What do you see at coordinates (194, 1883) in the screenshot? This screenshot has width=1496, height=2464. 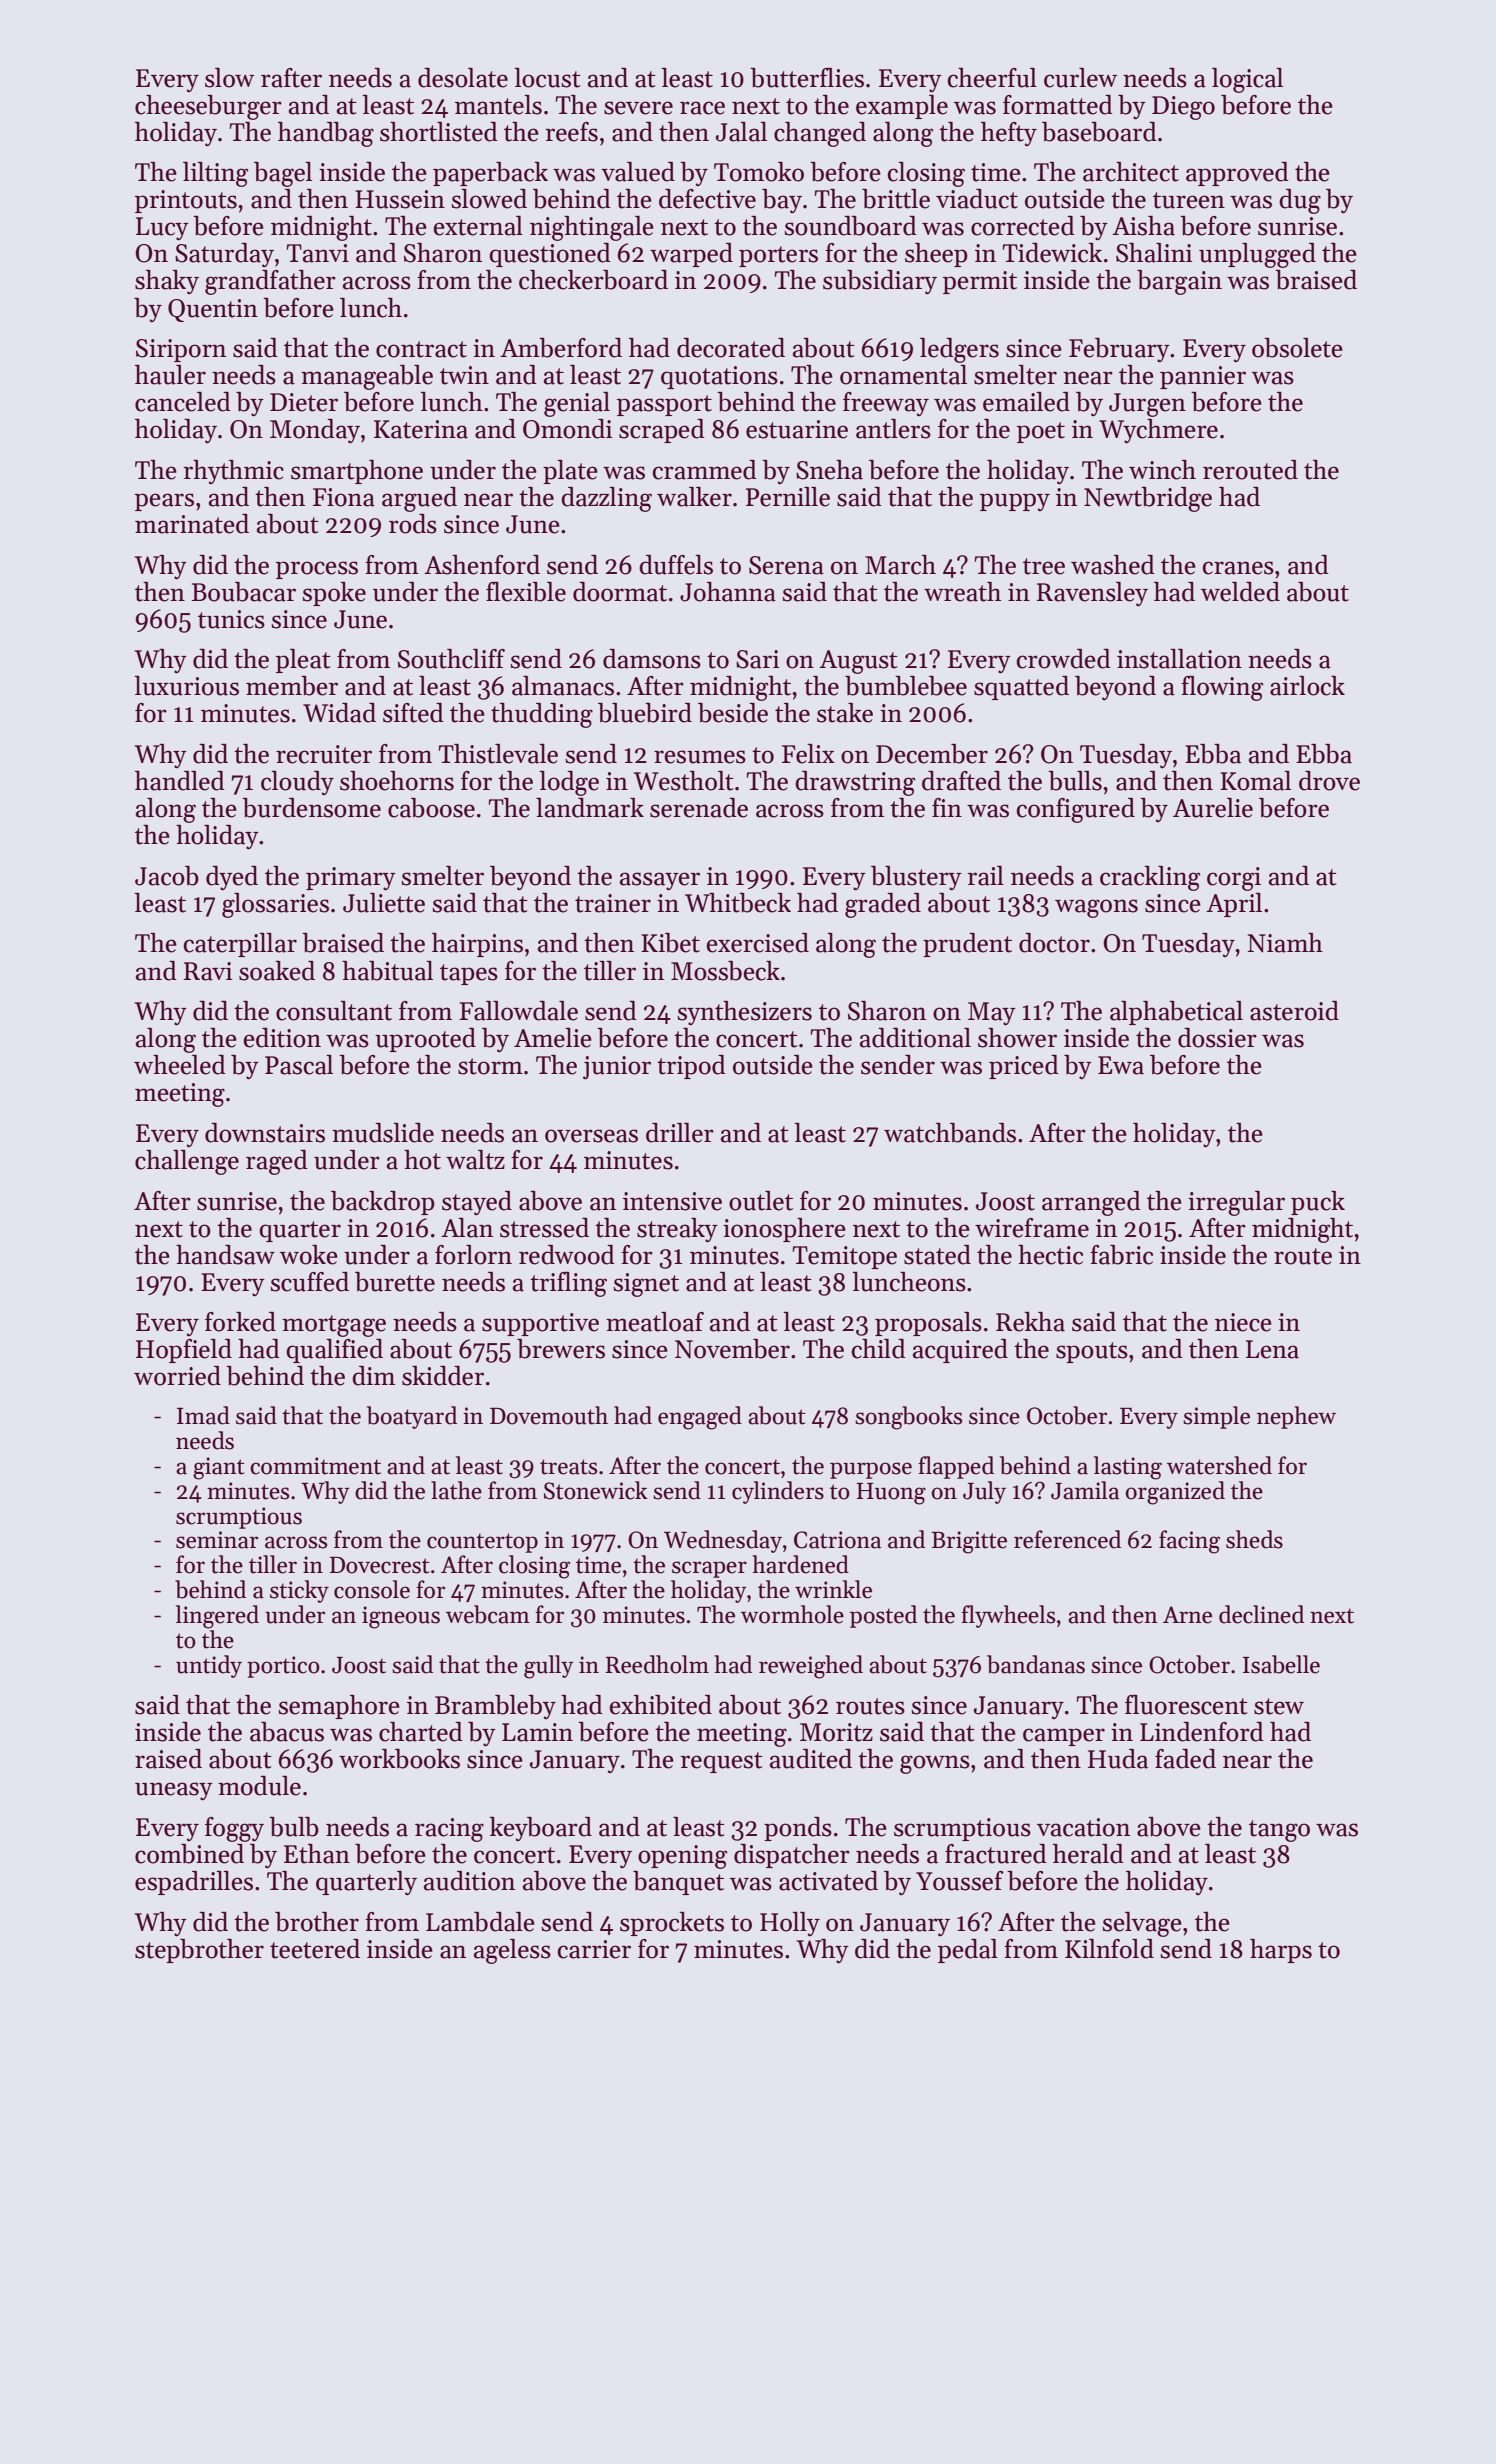 I see `espadrilles` at bounding box center [194, 1883].
